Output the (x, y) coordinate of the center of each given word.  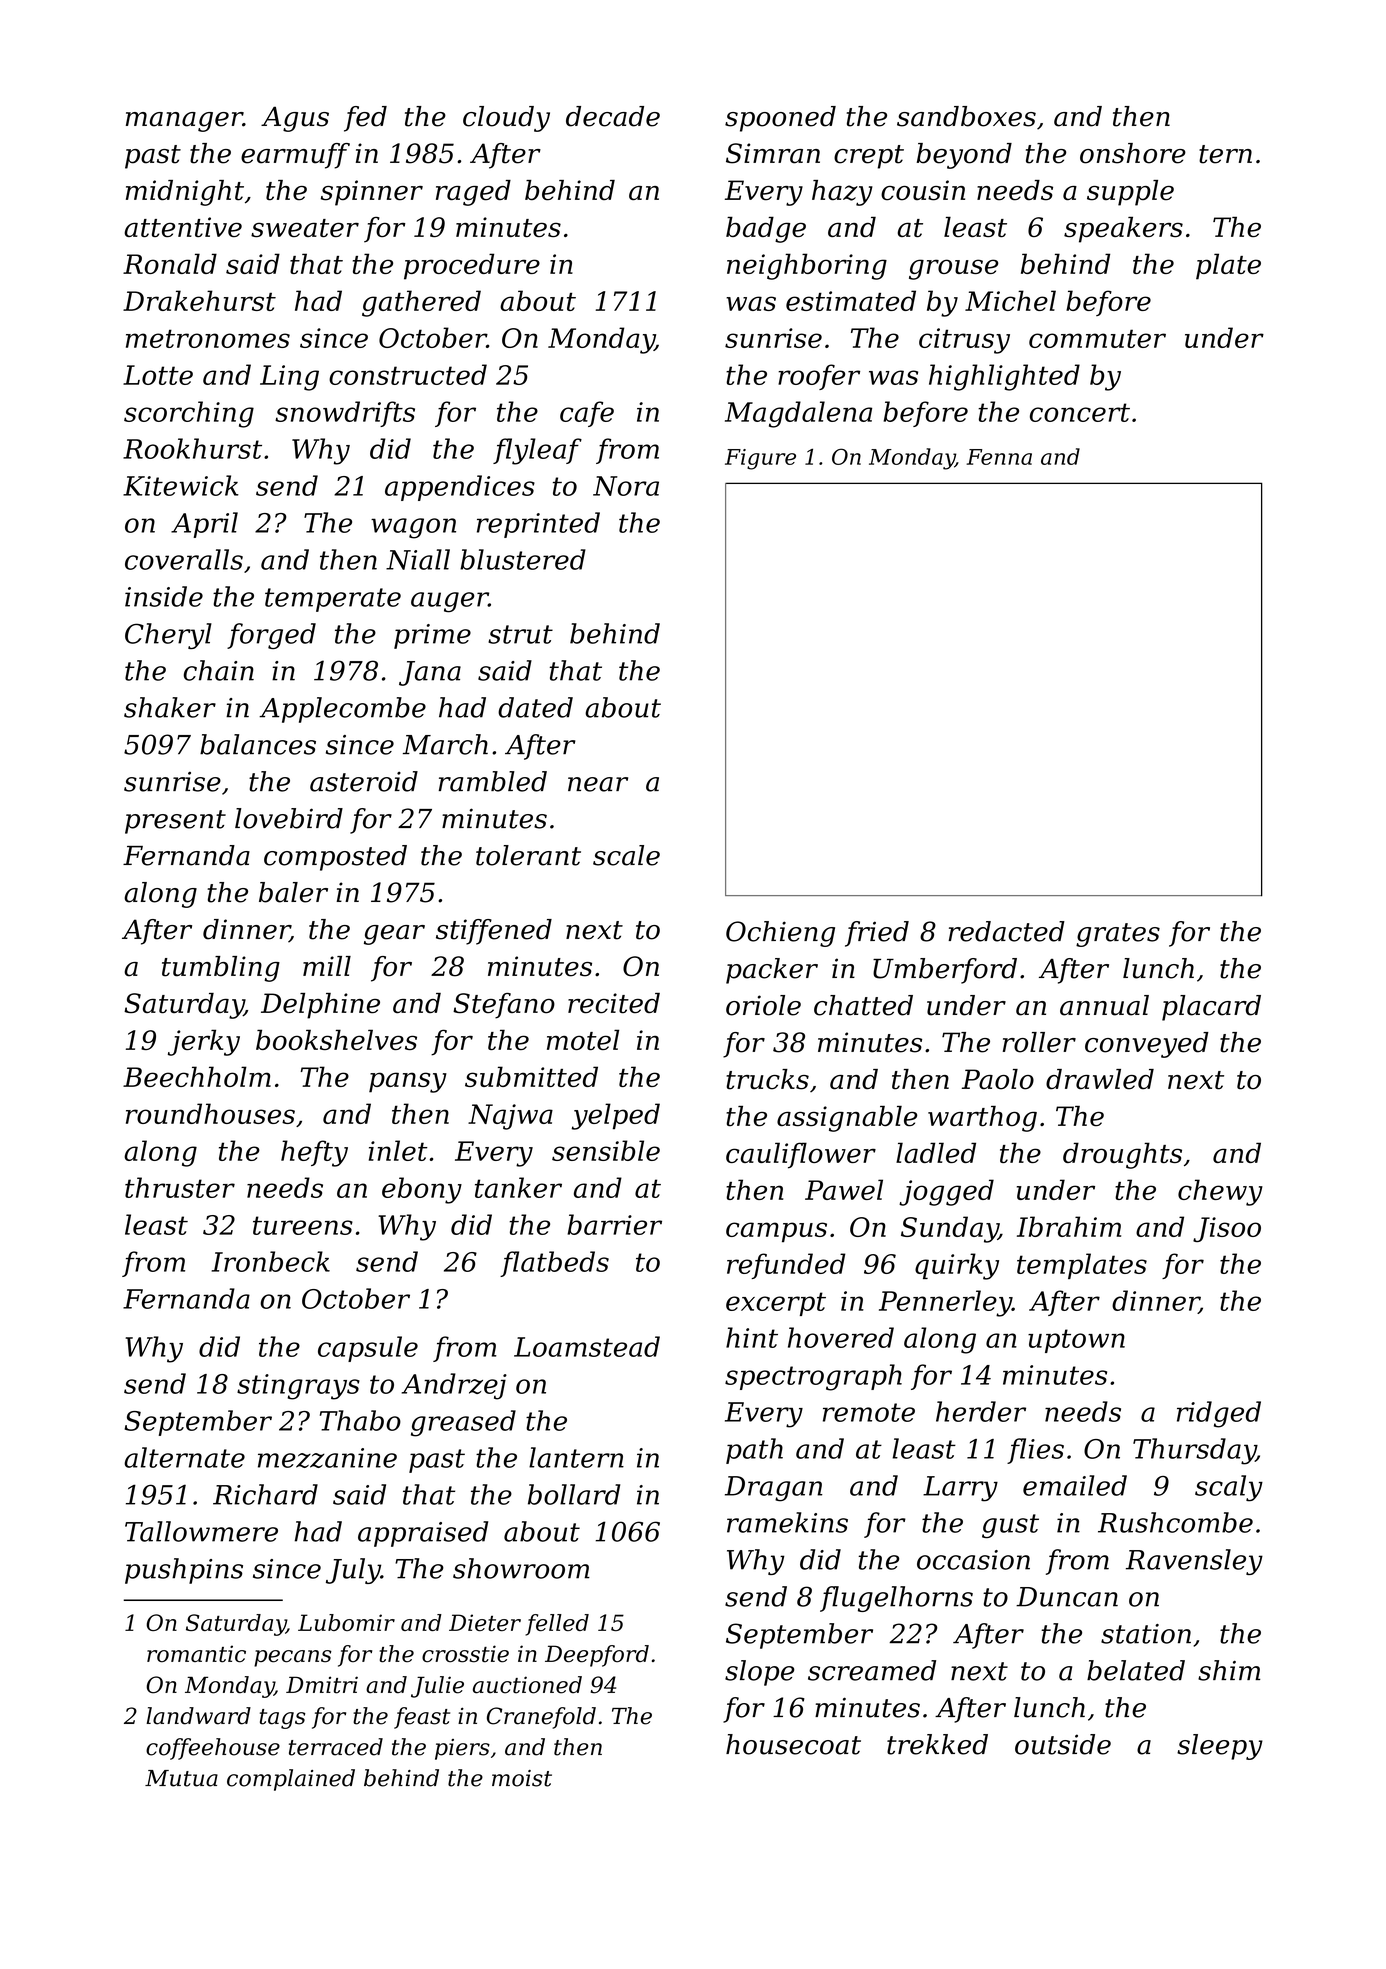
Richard (265, 1494)
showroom (521, 1568)
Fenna (999, 457)
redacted (1006, 931)
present (175, 822)
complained (291, 1780)
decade (613, 116)
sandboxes (966, 116)
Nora (626, 486)
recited (614, 1003)
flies (1035, 1451)
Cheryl (168, 636)
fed (365, 119)
